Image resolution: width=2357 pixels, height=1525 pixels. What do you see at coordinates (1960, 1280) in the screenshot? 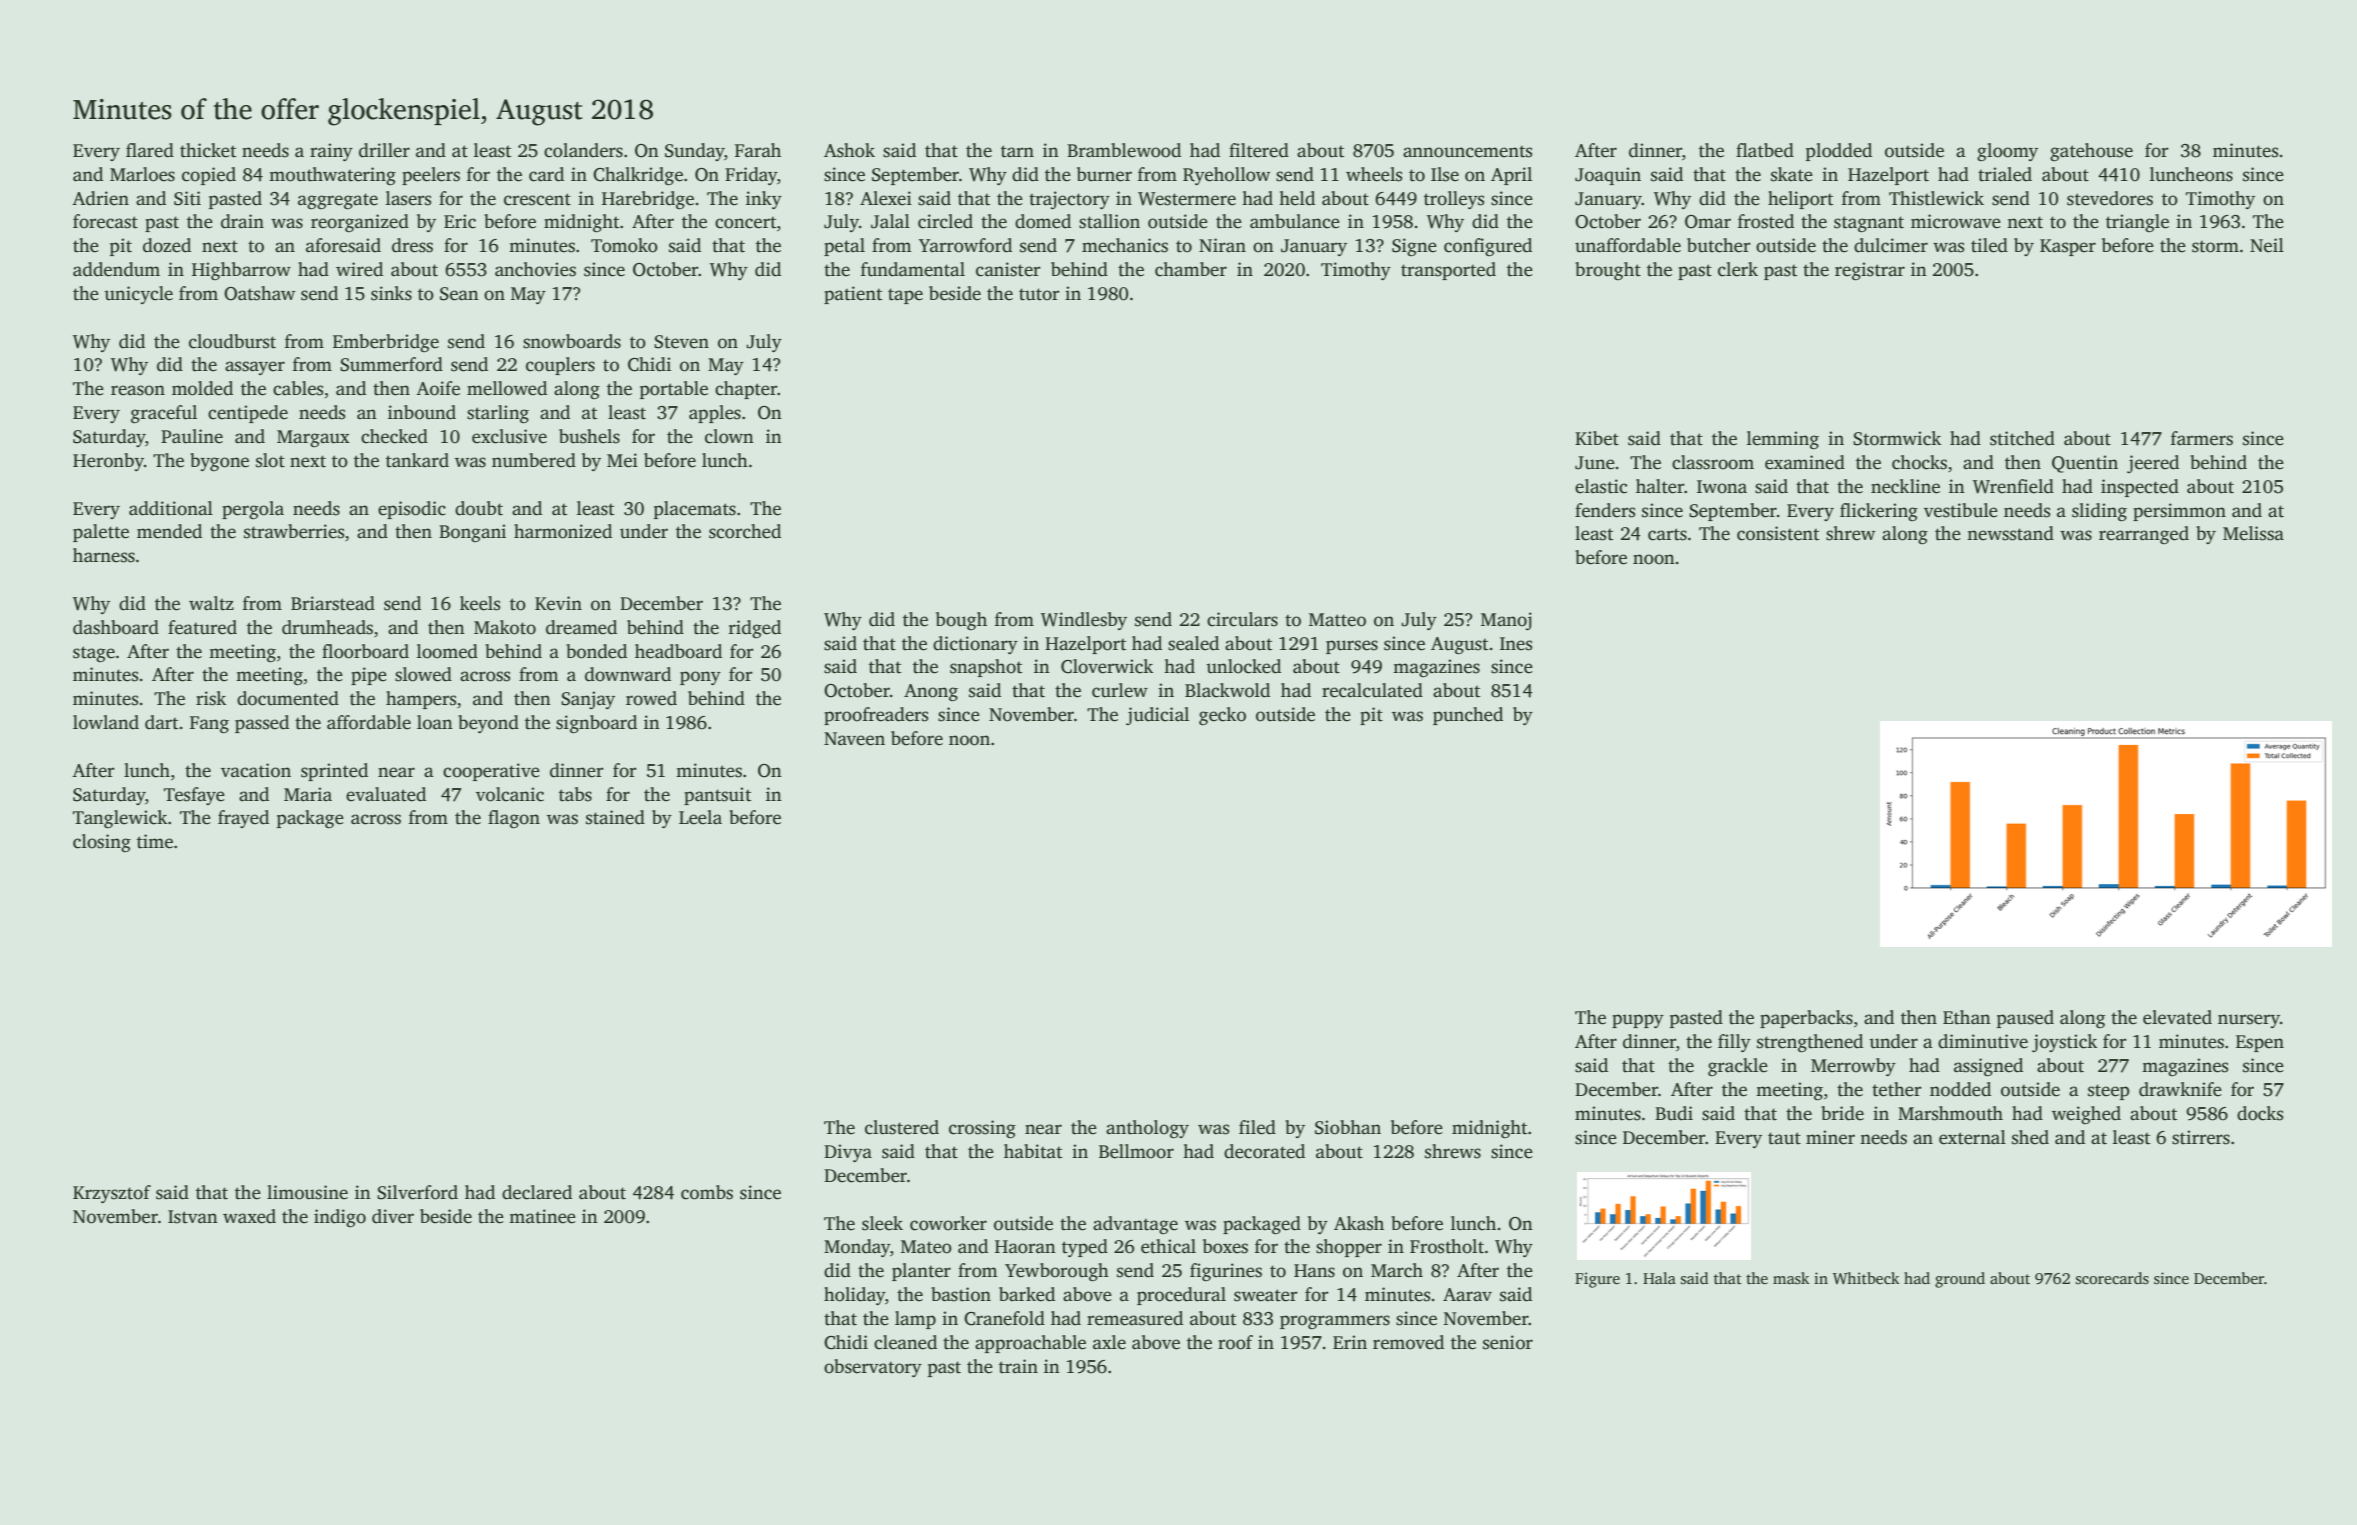
I see `ground` at bounding box center [1960, 1280].
